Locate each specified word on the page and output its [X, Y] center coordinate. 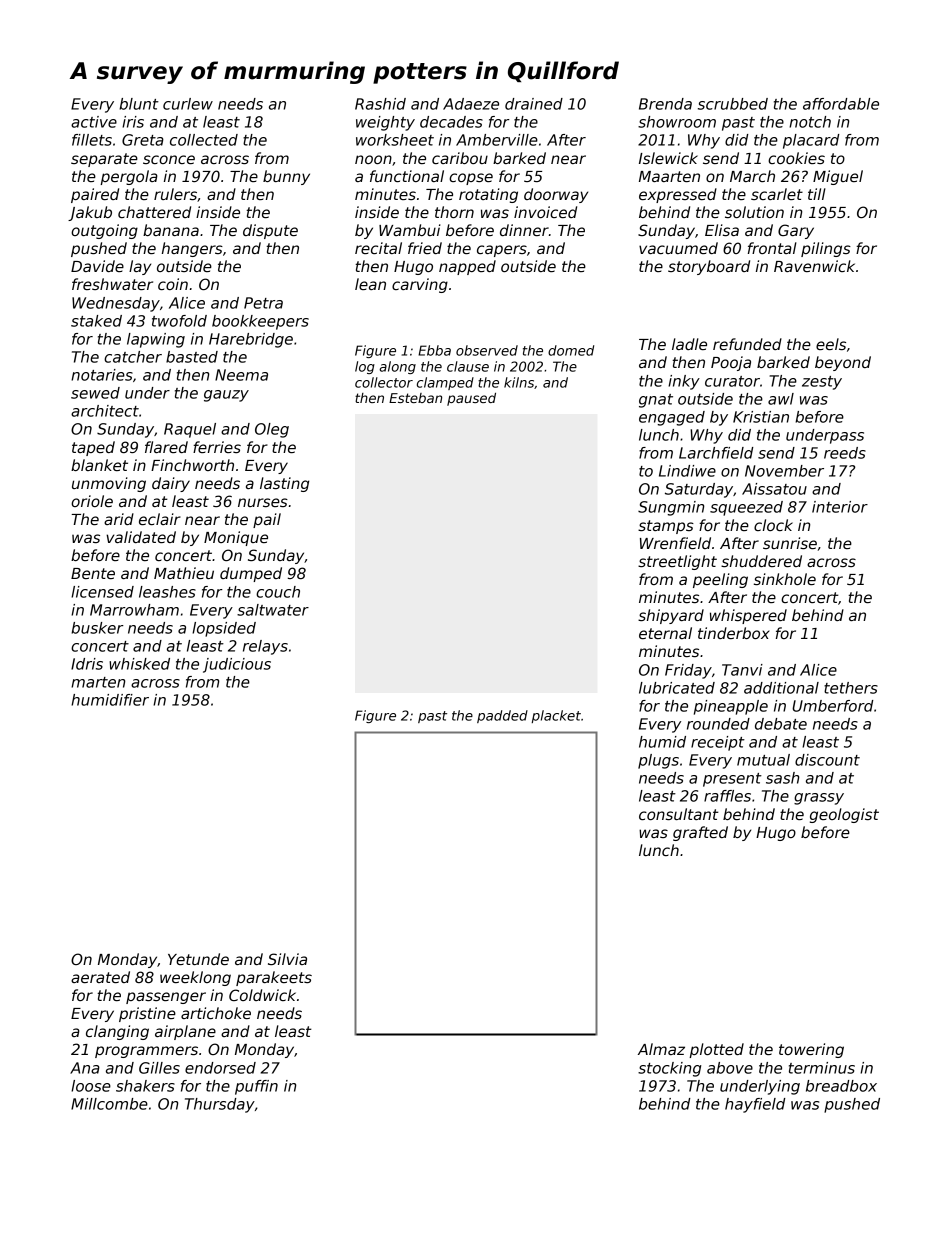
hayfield [755, 1105]
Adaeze [471, 104]
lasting [284, 484]
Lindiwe [687, 471]
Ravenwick [814, 266]
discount [827, 760]
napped [467, 267]
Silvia [287, 959]
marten [98, 682]
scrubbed [733, 104]
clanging [117, 1032]
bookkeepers [260, 322]
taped [93, 448]
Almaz [661, 1049]
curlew [188, 104]
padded [502, 716]
